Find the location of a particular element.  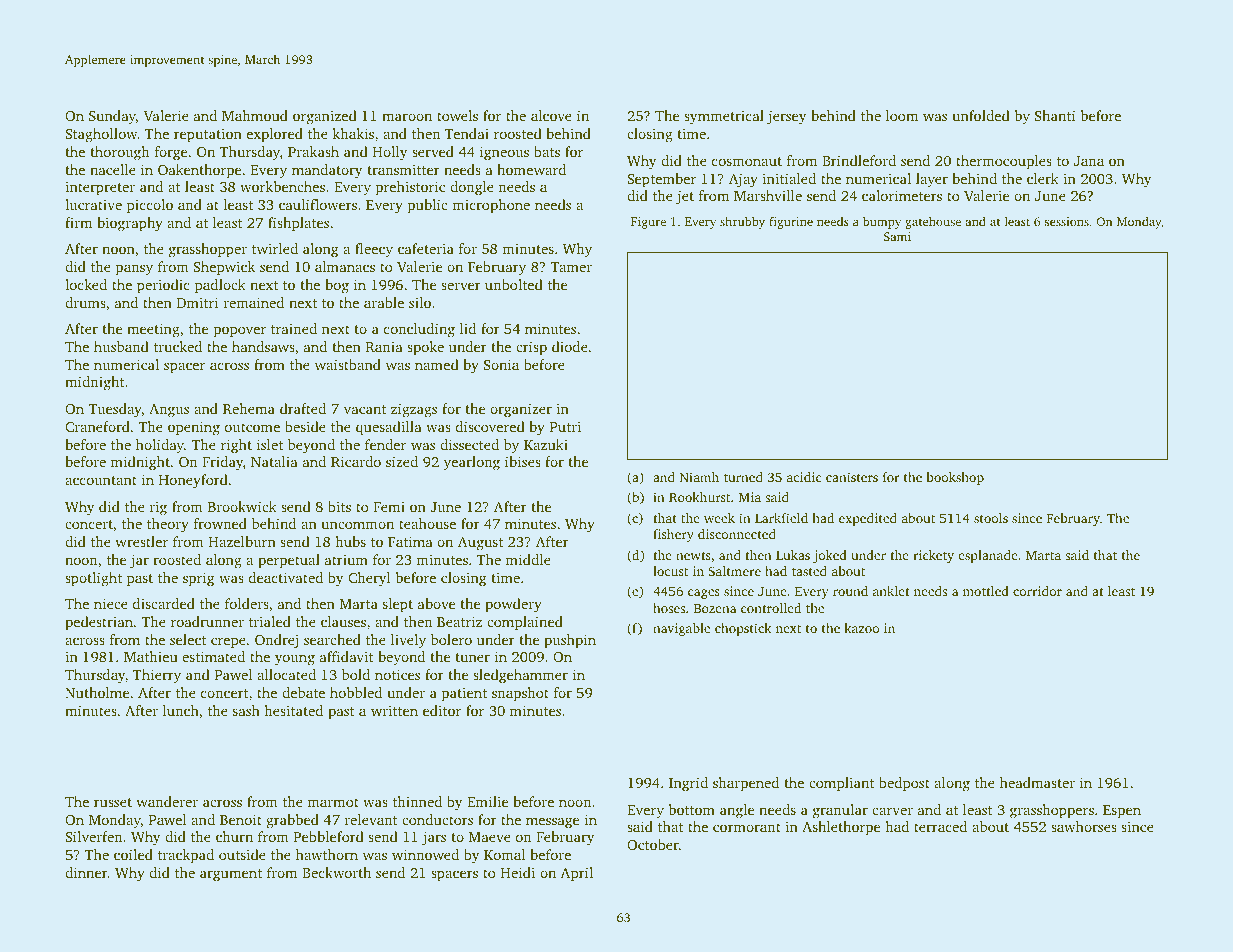

hoses is located at coordinates (669, 608).
